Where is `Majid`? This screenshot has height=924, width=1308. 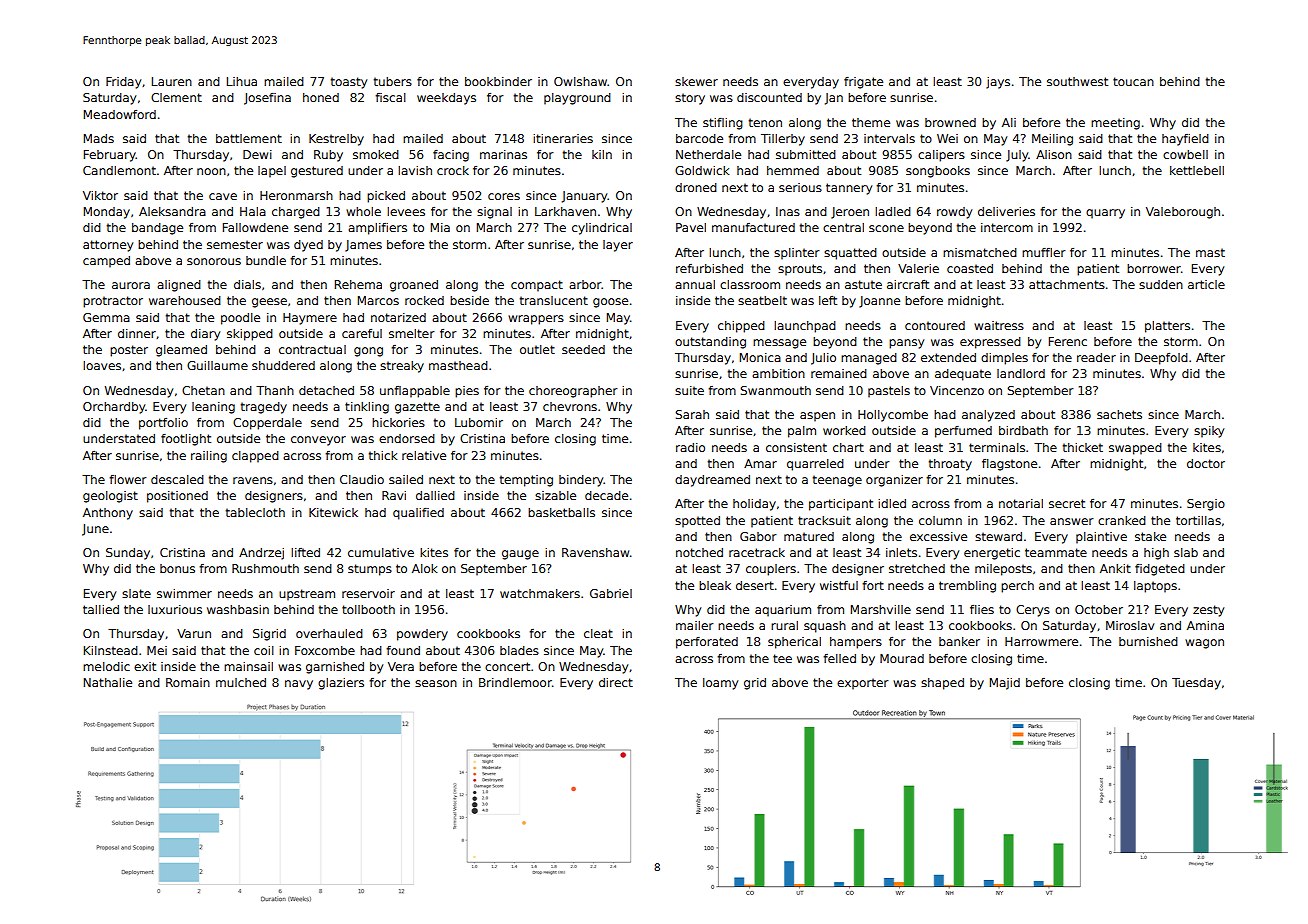 Majid is located at coordinates (1005, 684).
